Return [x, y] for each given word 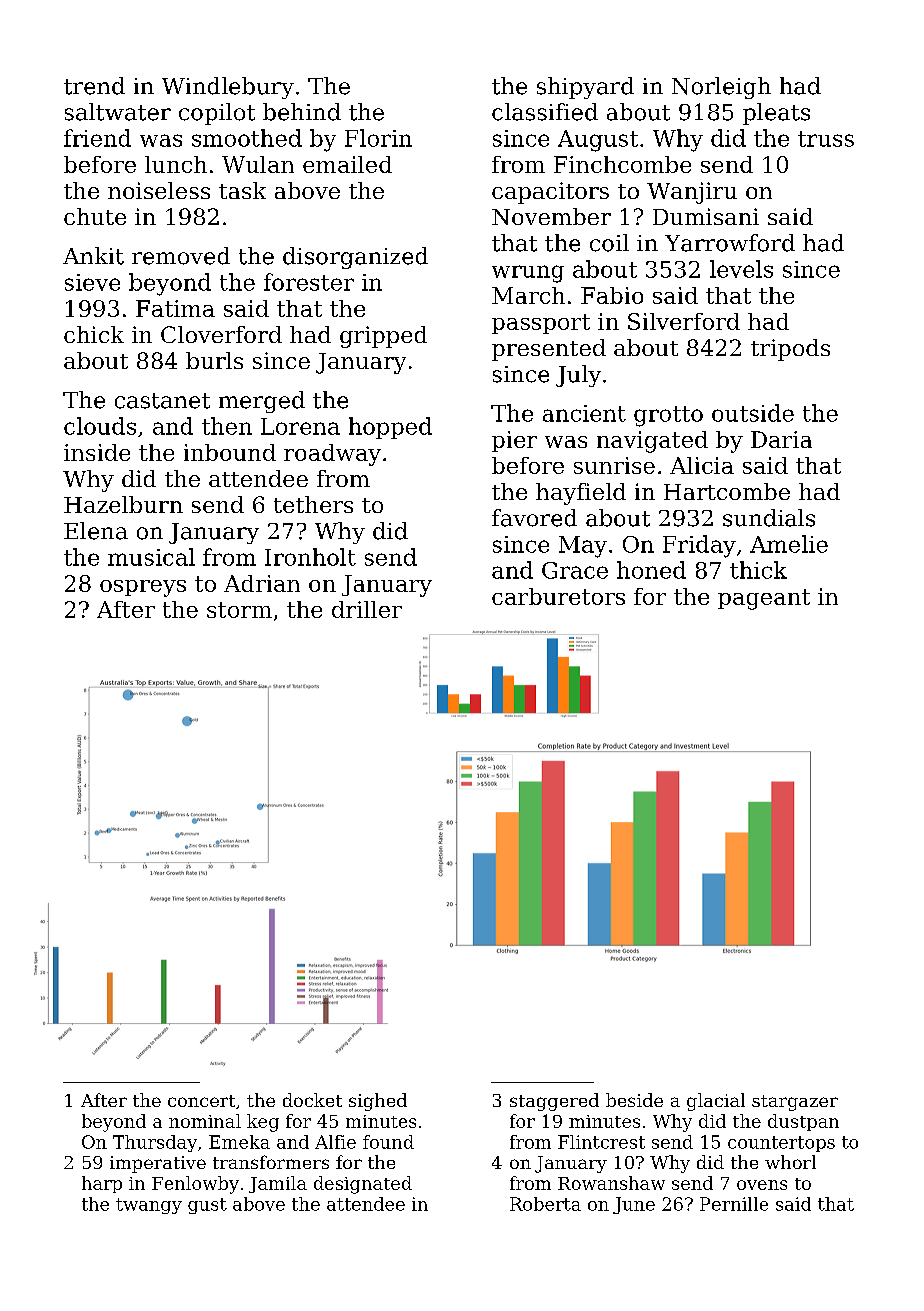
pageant [764, 599]
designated [363, 1185]
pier [514, 441]
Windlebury [228, 88]
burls [214, 360]
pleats [776, 114]
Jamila [278, 1184]
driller [367, 609]
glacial [716, 1102]
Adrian [262, 583]
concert [201, 1101]
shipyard [585, 88]
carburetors [558, 596]
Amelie [789, 544]
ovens [762, 1185]
